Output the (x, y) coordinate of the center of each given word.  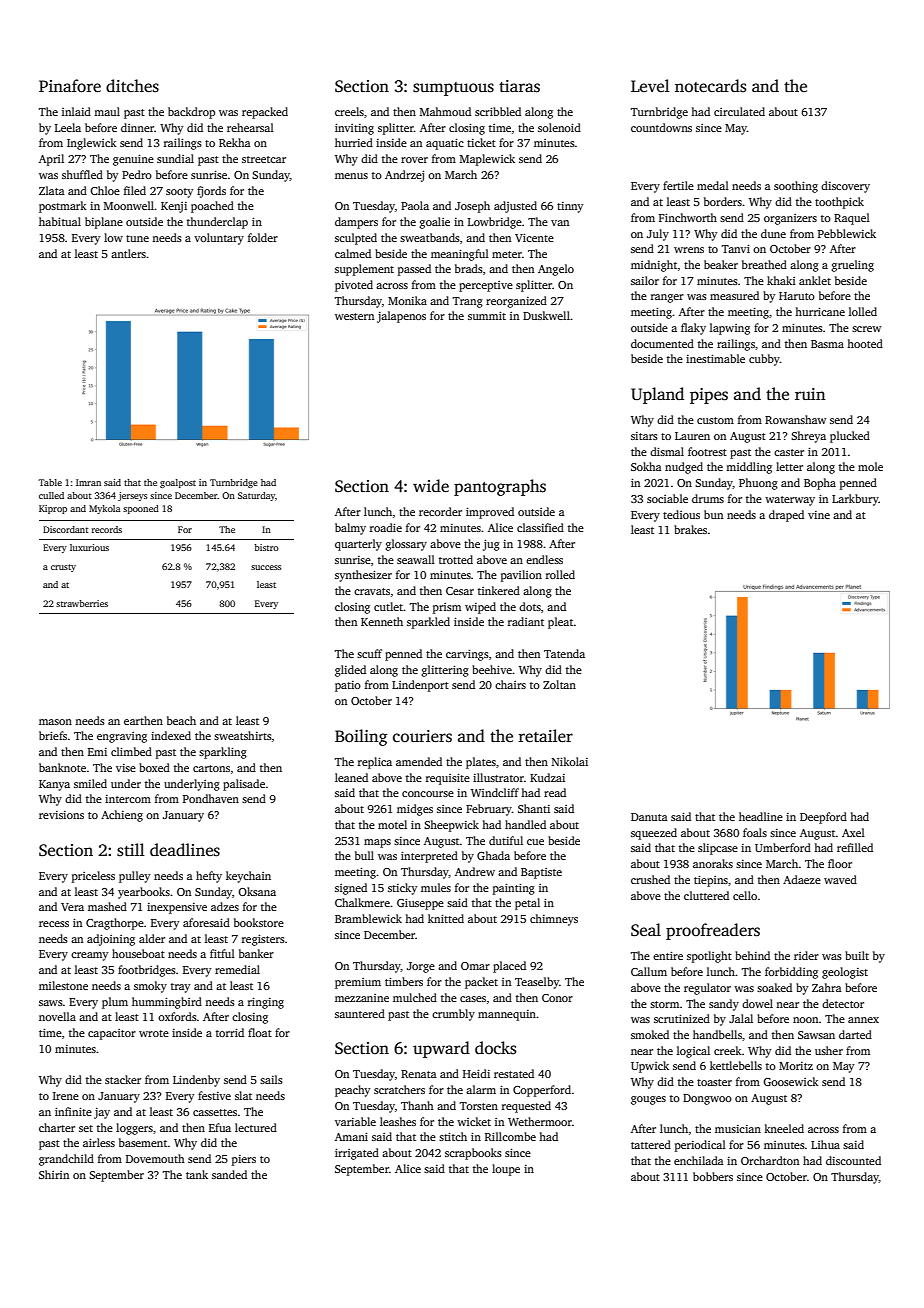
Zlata (52, 190)
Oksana (257, 891)
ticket (481, 142)
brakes (690, 529)
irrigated (357, 1154)
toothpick (839, 203)
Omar (475, 966)
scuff (369, 653)
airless (99, 1142)
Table (50, 482)
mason (55, 722)
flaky (693, 329)
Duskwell (546, 315)
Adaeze (802, 879)
